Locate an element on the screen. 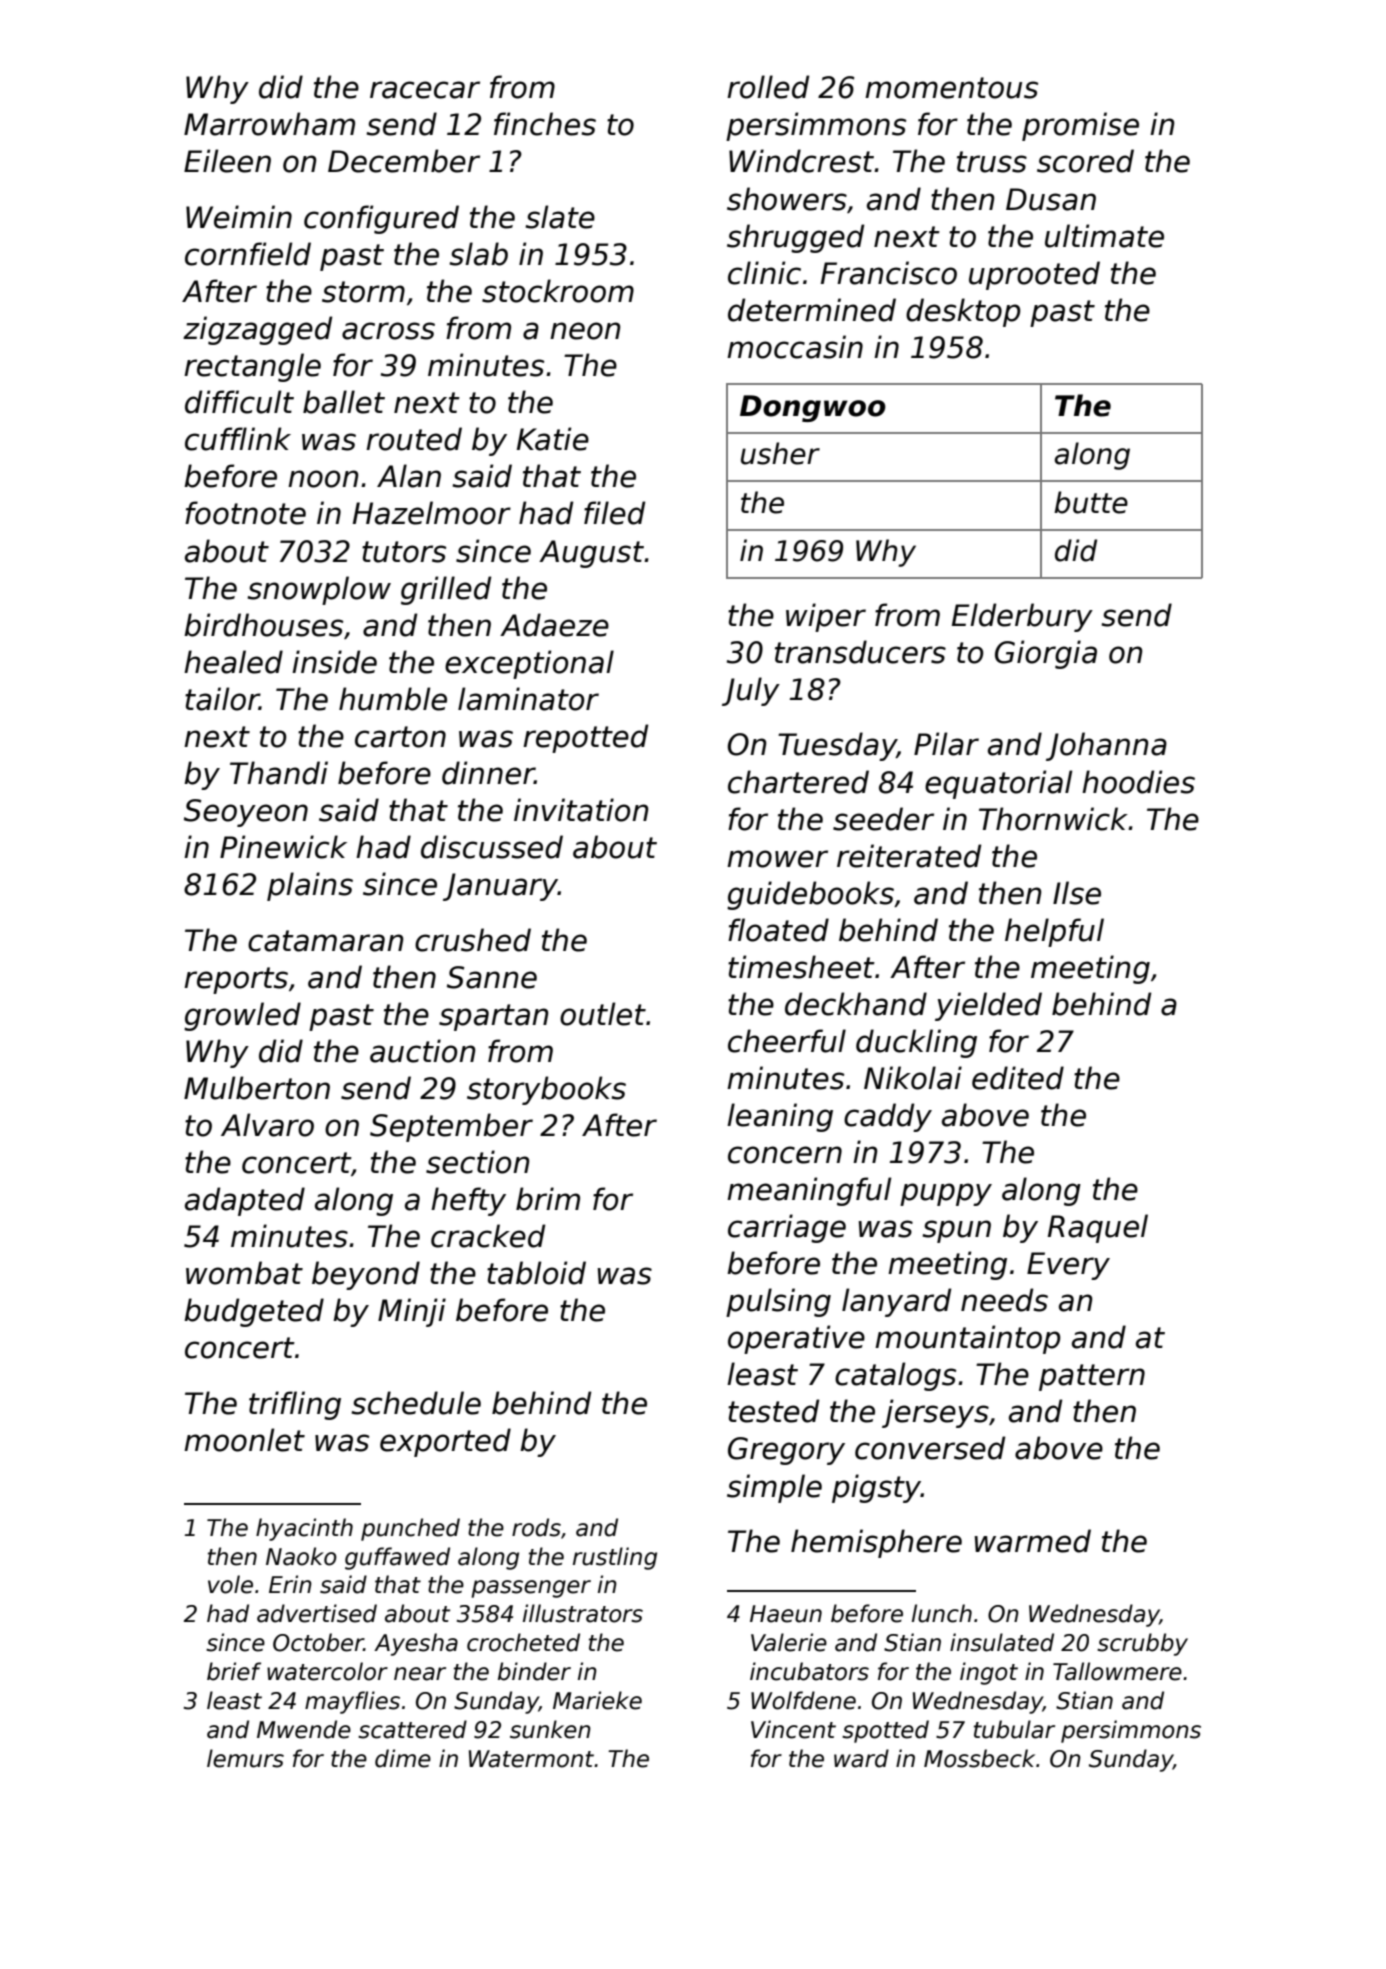  promise is located at coordinates (1080, 126).
